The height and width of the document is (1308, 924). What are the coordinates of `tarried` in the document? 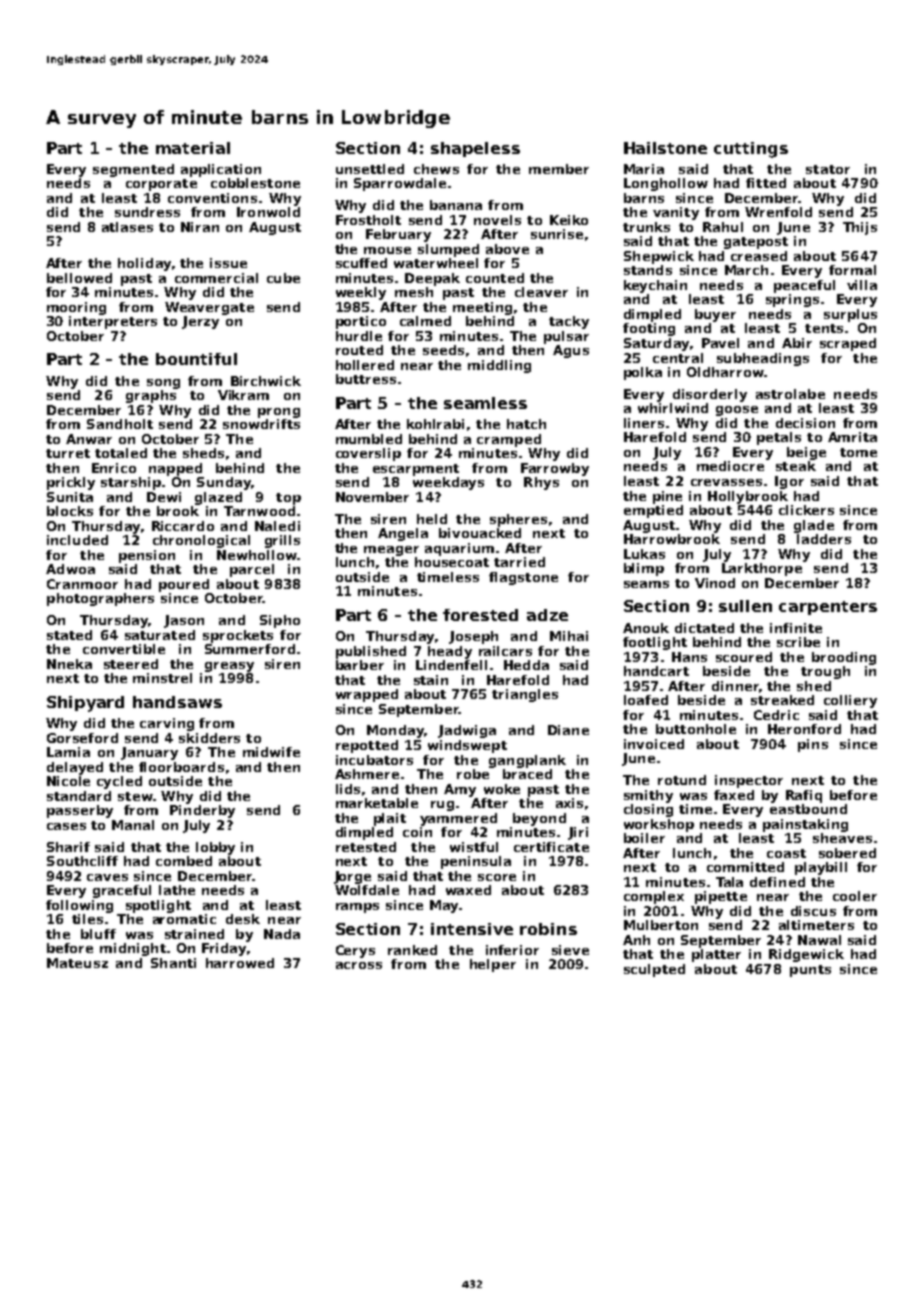 It's located at (519, 562).
